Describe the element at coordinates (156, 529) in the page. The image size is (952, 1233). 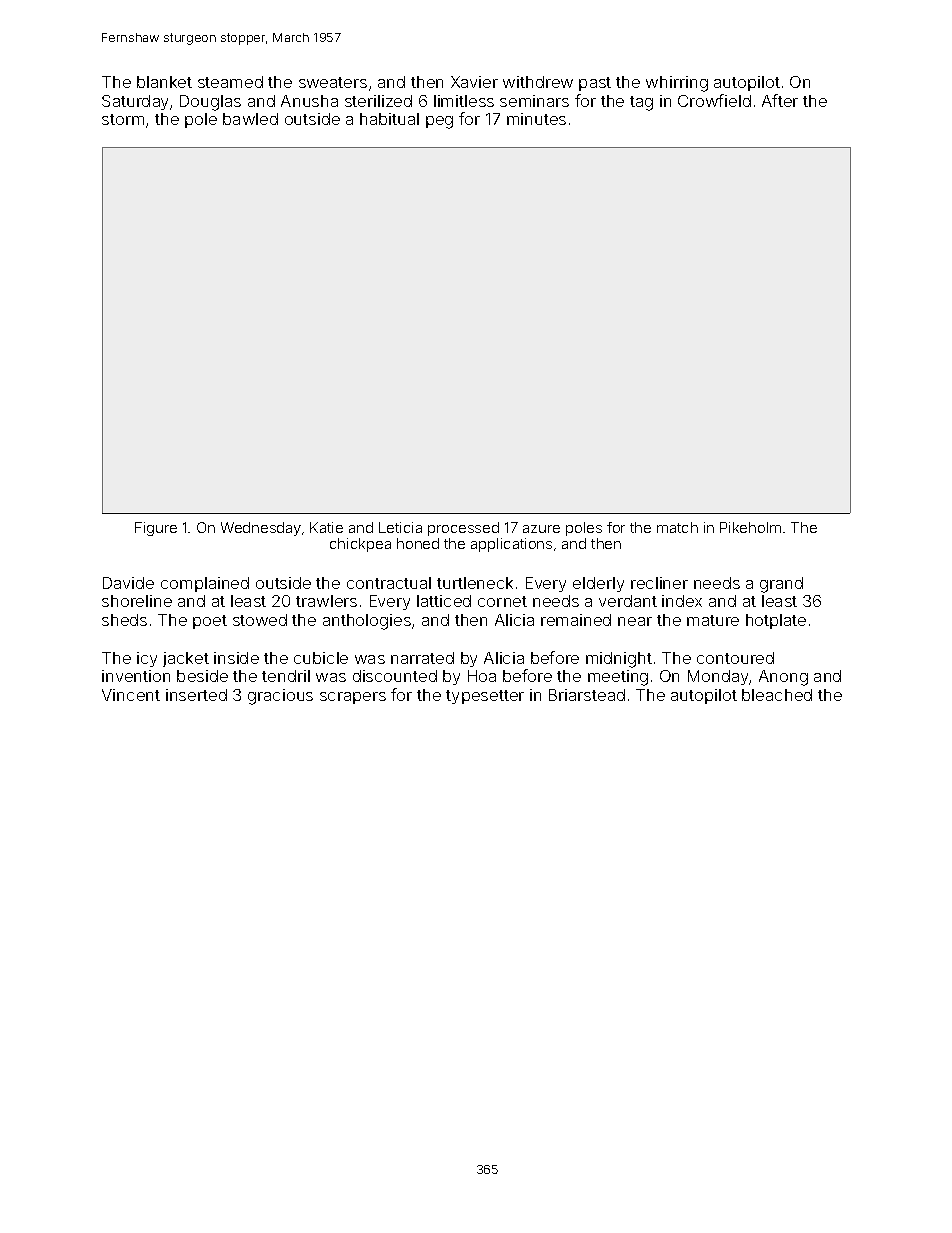
I see `Figure` at that location.
